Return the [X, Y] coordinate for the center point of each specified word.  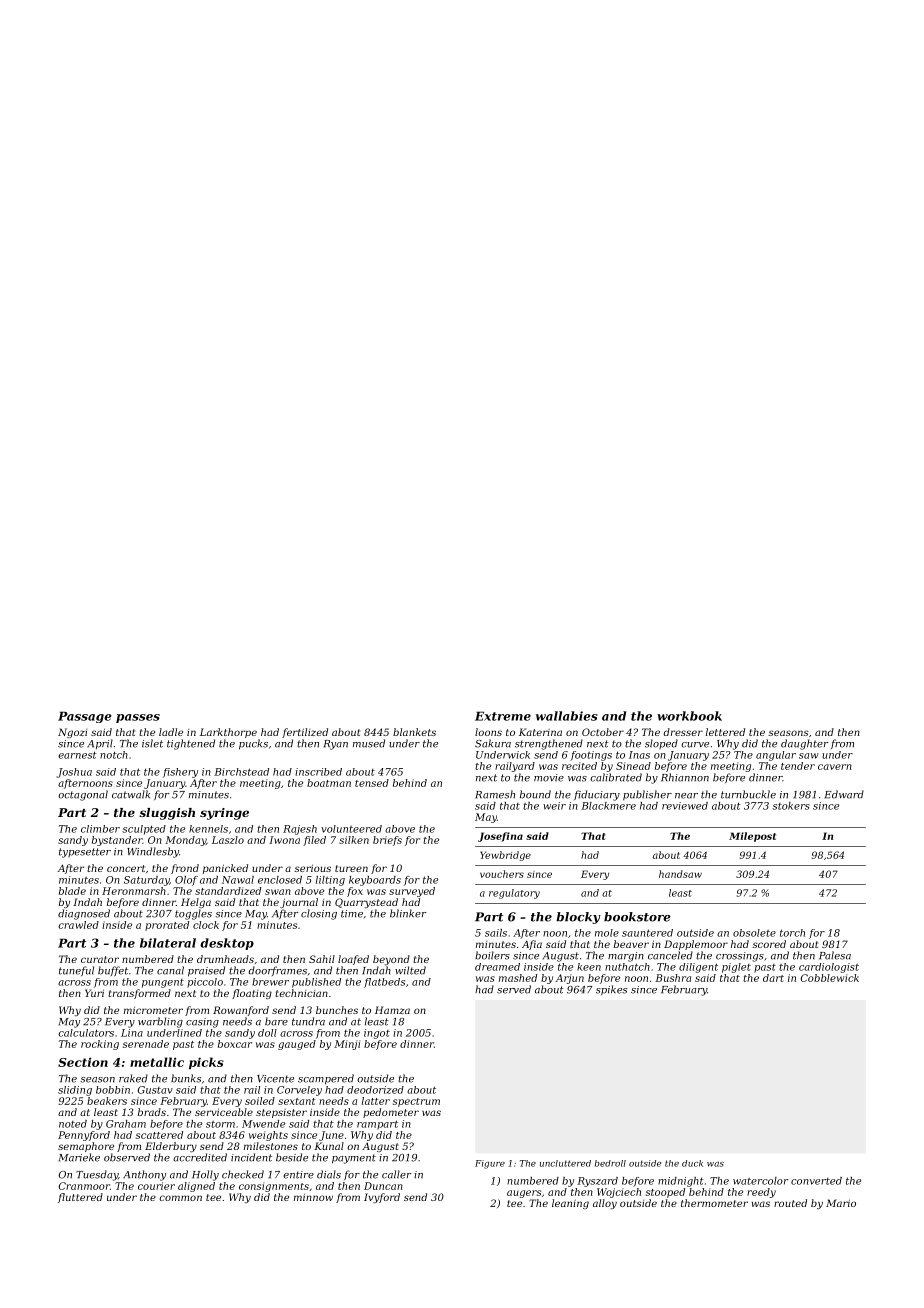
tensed [372, 783]
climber [100, 829]
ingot [377, 1034]
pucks [253, 744]
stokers [791, 806]
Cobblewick [830, 978]
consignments [274, 1187]
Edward [844, 794]
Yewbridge [505, 856]
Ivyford [382, 1198]
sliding [75, 1091]
